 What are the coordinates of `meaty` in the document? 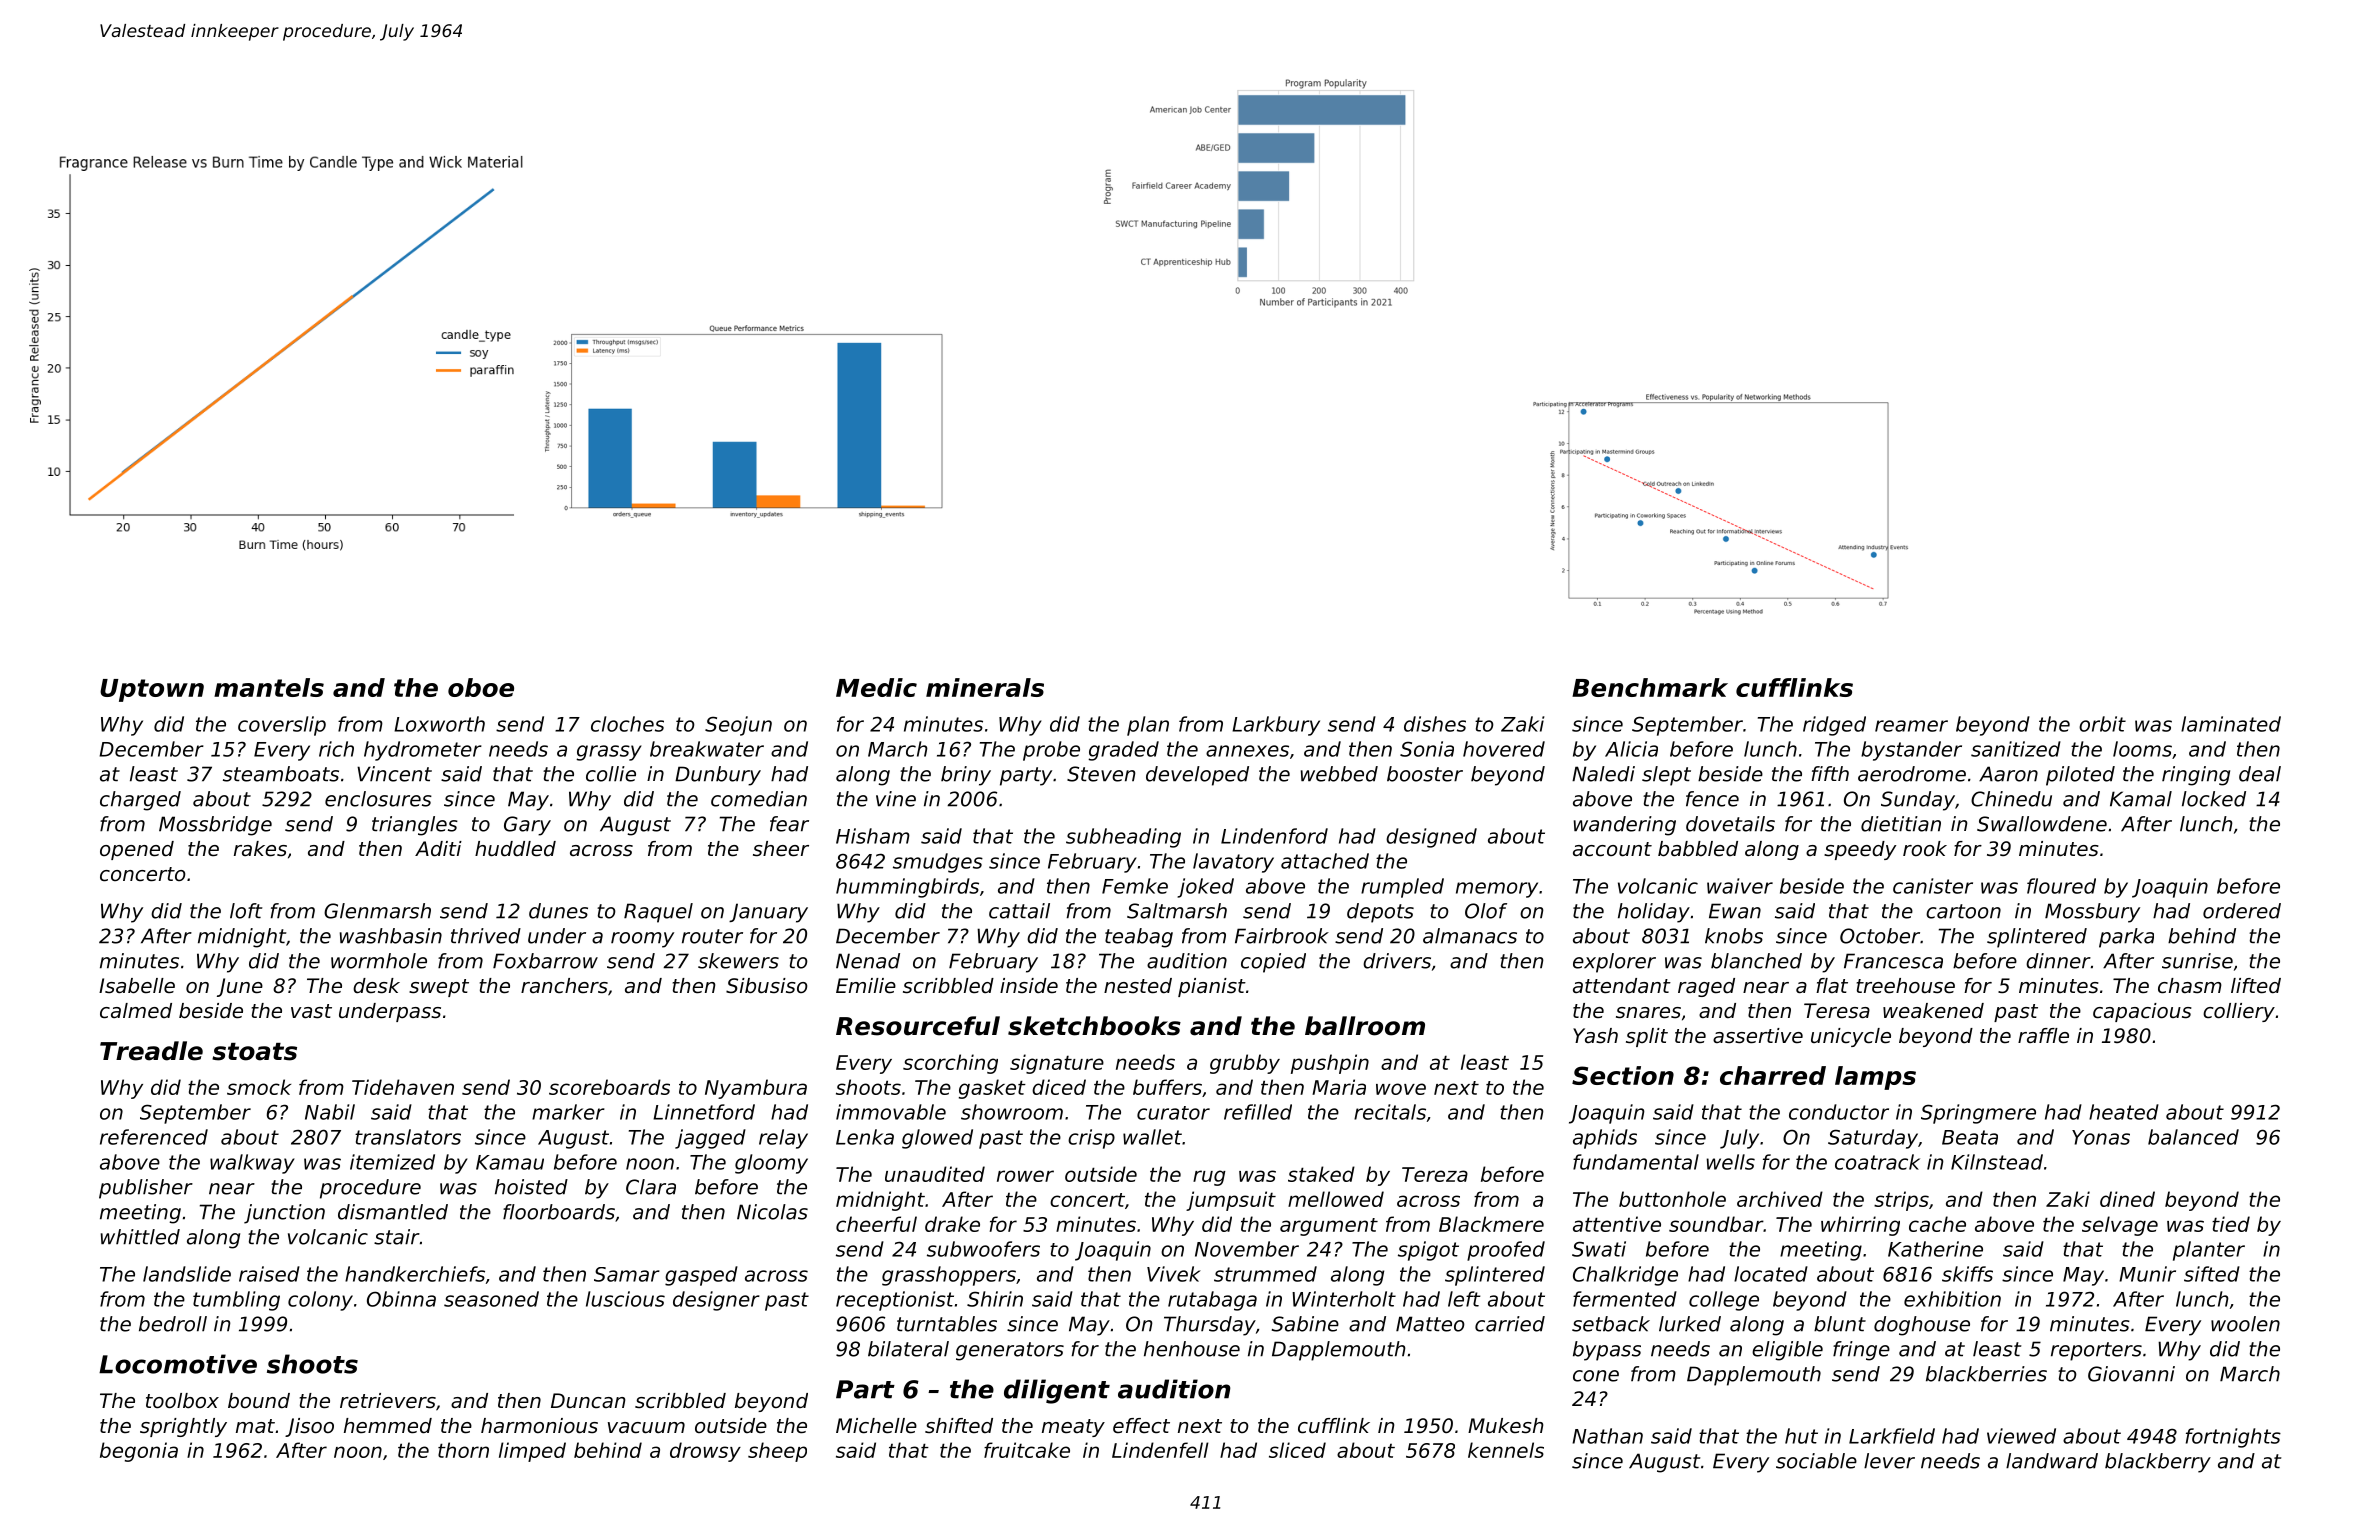 It's located at (1073, 1428).
